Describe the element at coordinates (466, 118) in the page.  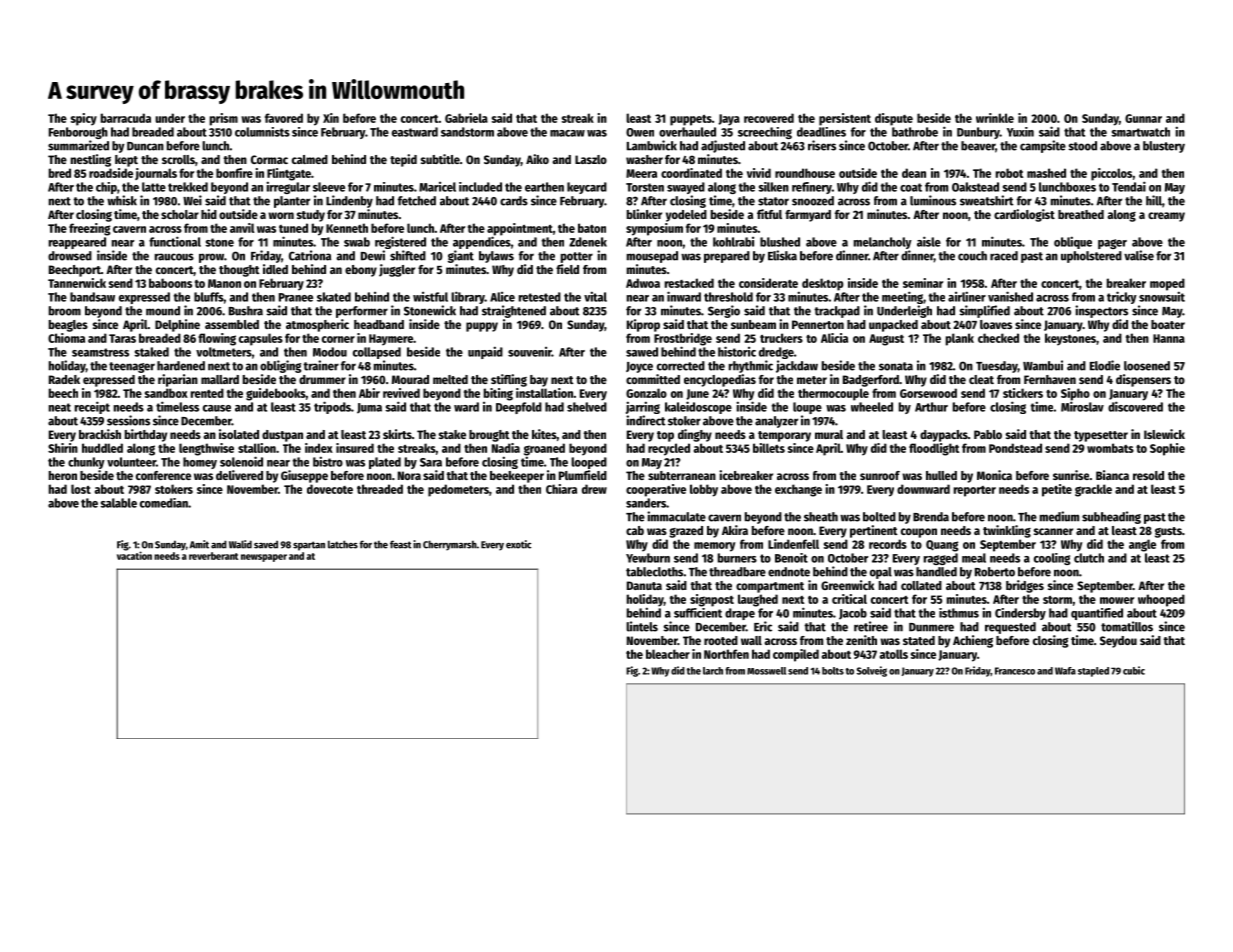
I see `Gabriela` at that location.
